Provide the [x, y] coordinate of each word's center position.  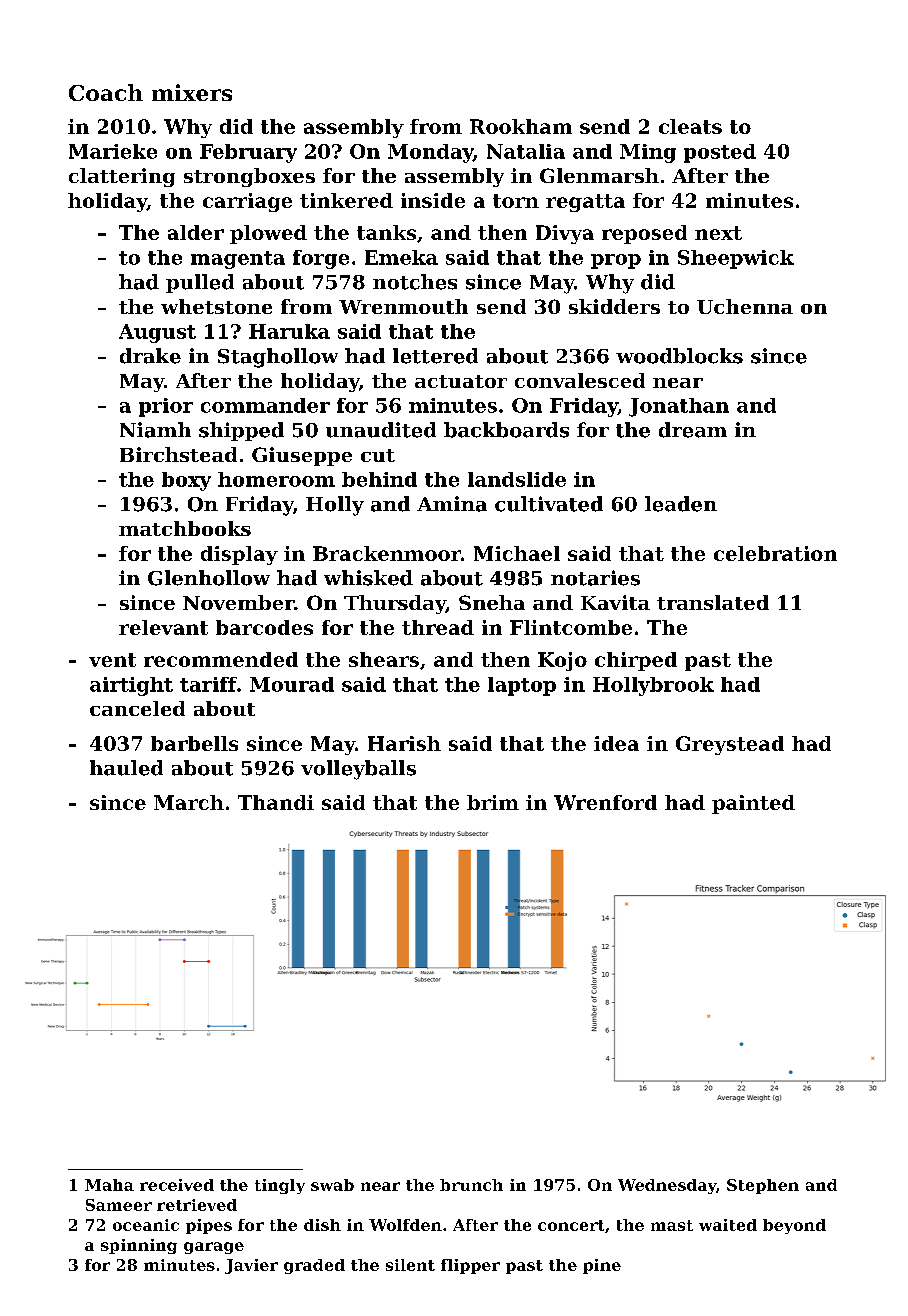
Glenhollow [209, 578]
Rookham [521, 126]
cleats [690, 126]
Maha [109, 1185]
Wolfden [405, 1225]
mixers [192, 92]
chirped [636, 661]
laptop [522, 686]
